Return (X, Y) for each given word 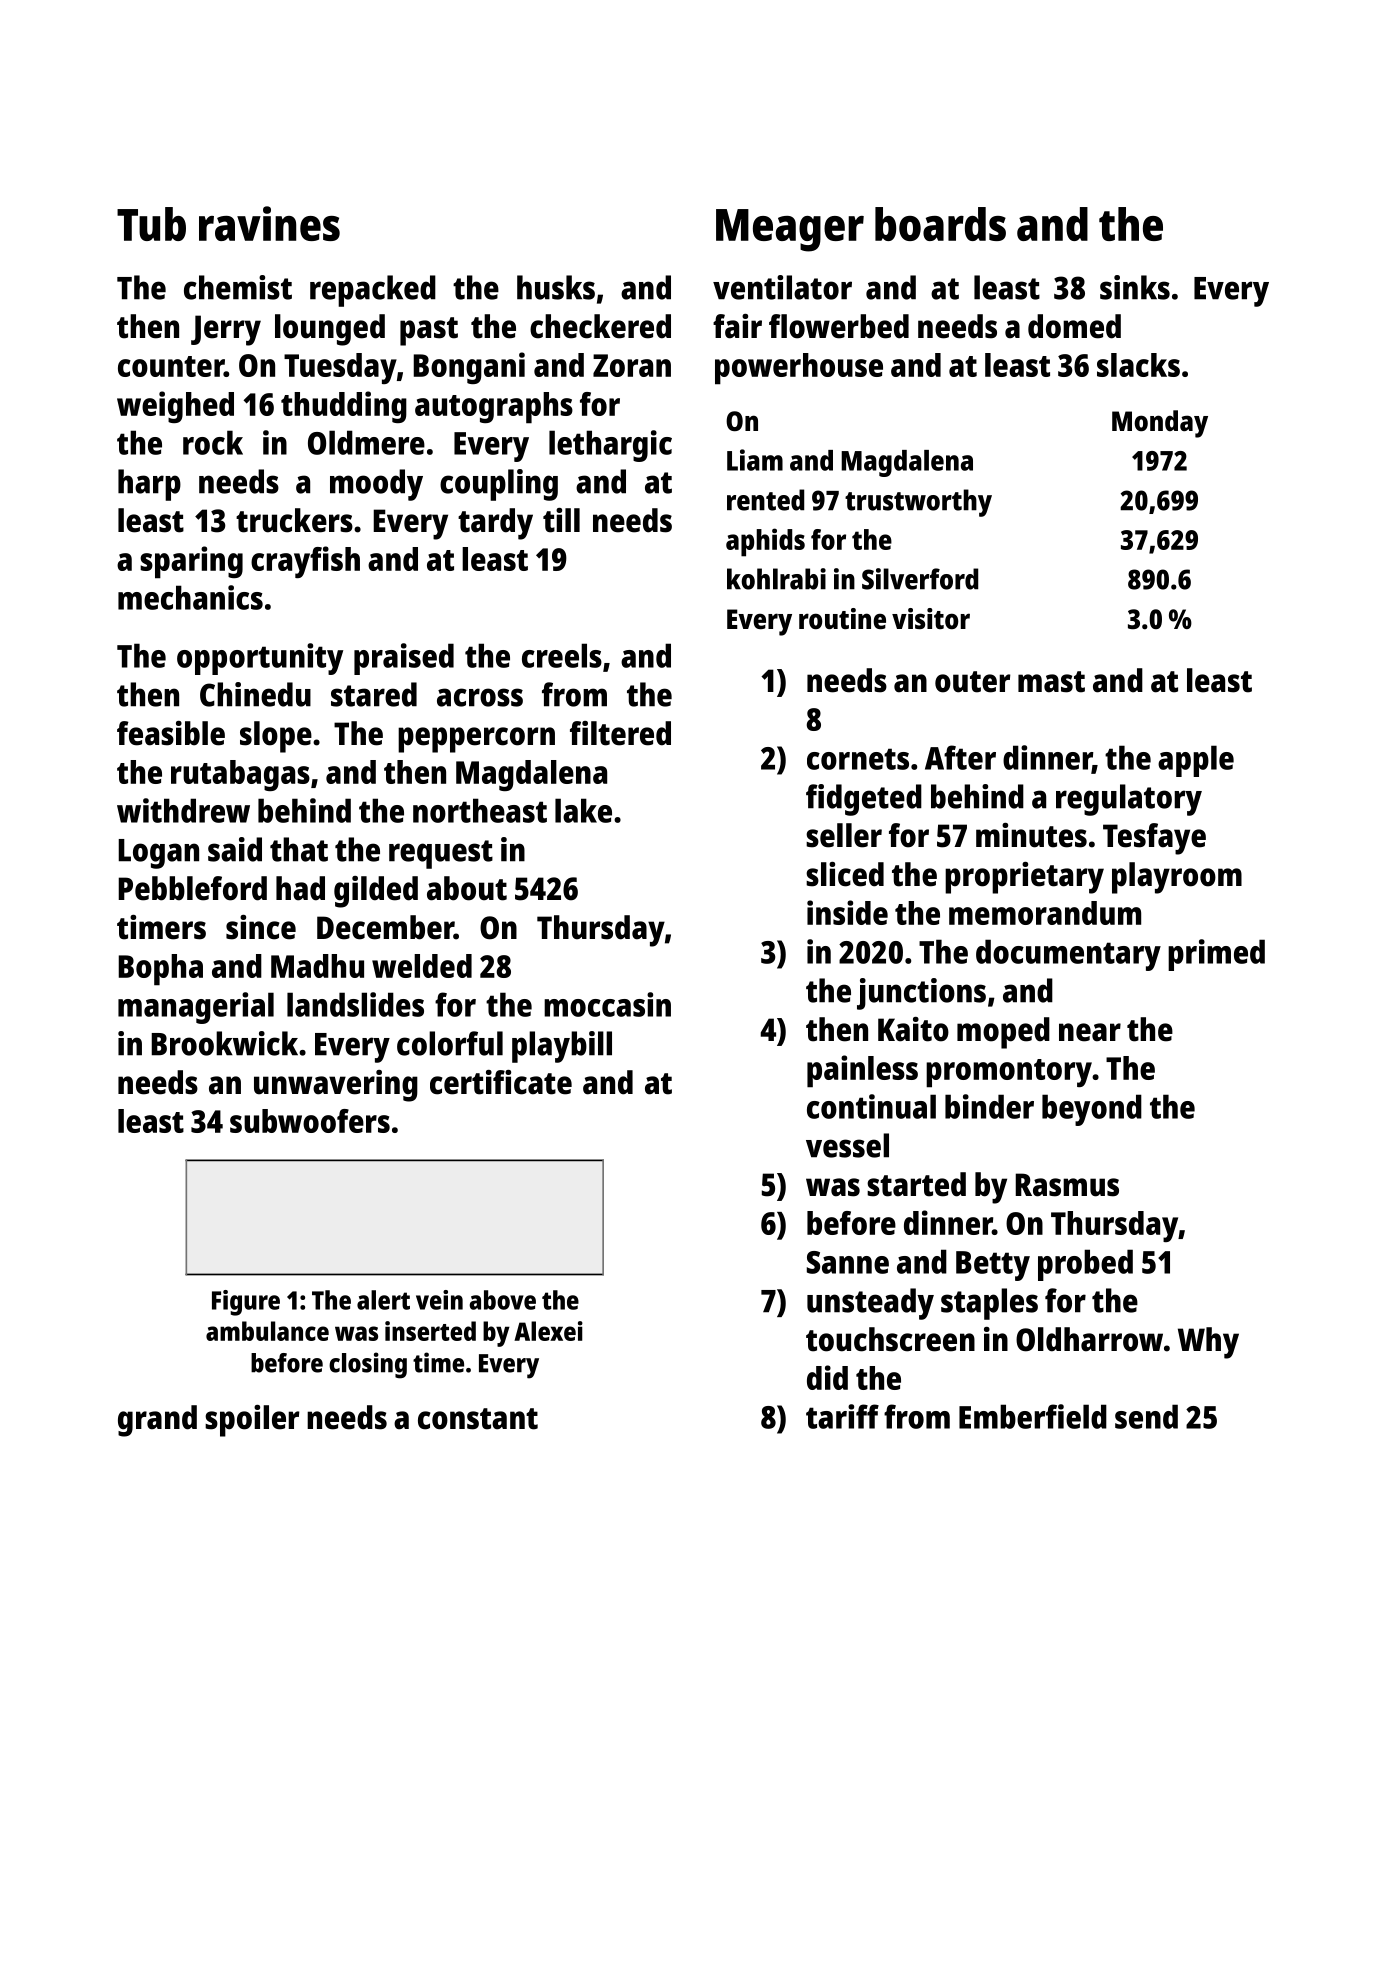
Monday (1160, 424)
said (235, 849)
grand (157, 1421)
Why (1208, 1343)
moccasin (607, 1004)
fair (737, 326)
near (1090, 1032)
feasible (171, 733)
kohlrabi (776, 579)
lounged (330, 330)
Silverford (920, 579)
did (827, 1377)
